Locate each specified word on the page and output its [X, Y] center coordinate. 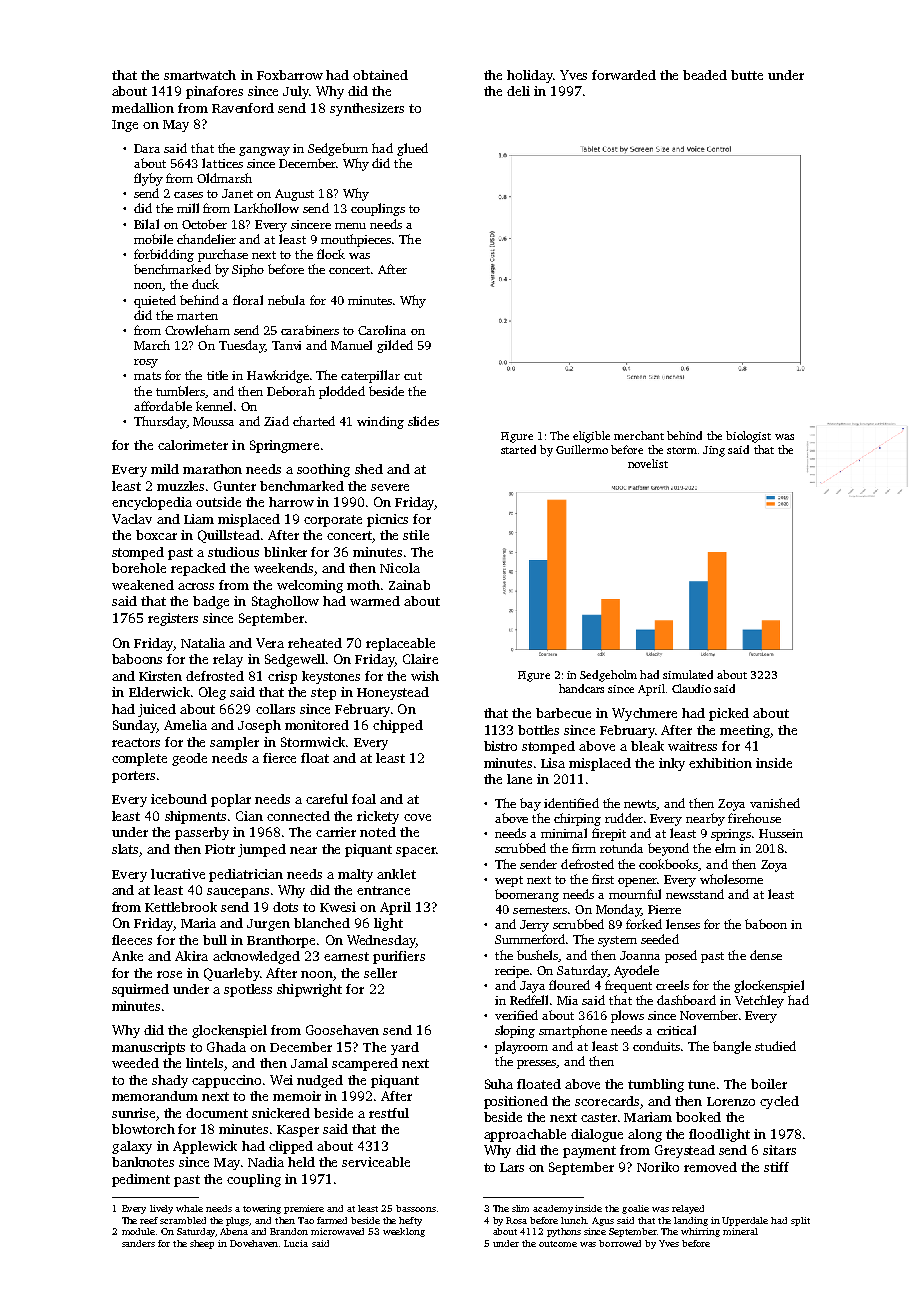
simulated [688, 674]
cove [417, 817]
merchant [639, 435]
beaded [705, 75]
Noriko [658, 1167]
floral [248, 300]
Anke [127, 956]
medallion [143, 108]
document [217, 1113]
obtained [380, 75]
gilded [395, 346]
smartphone [573, 1031]
